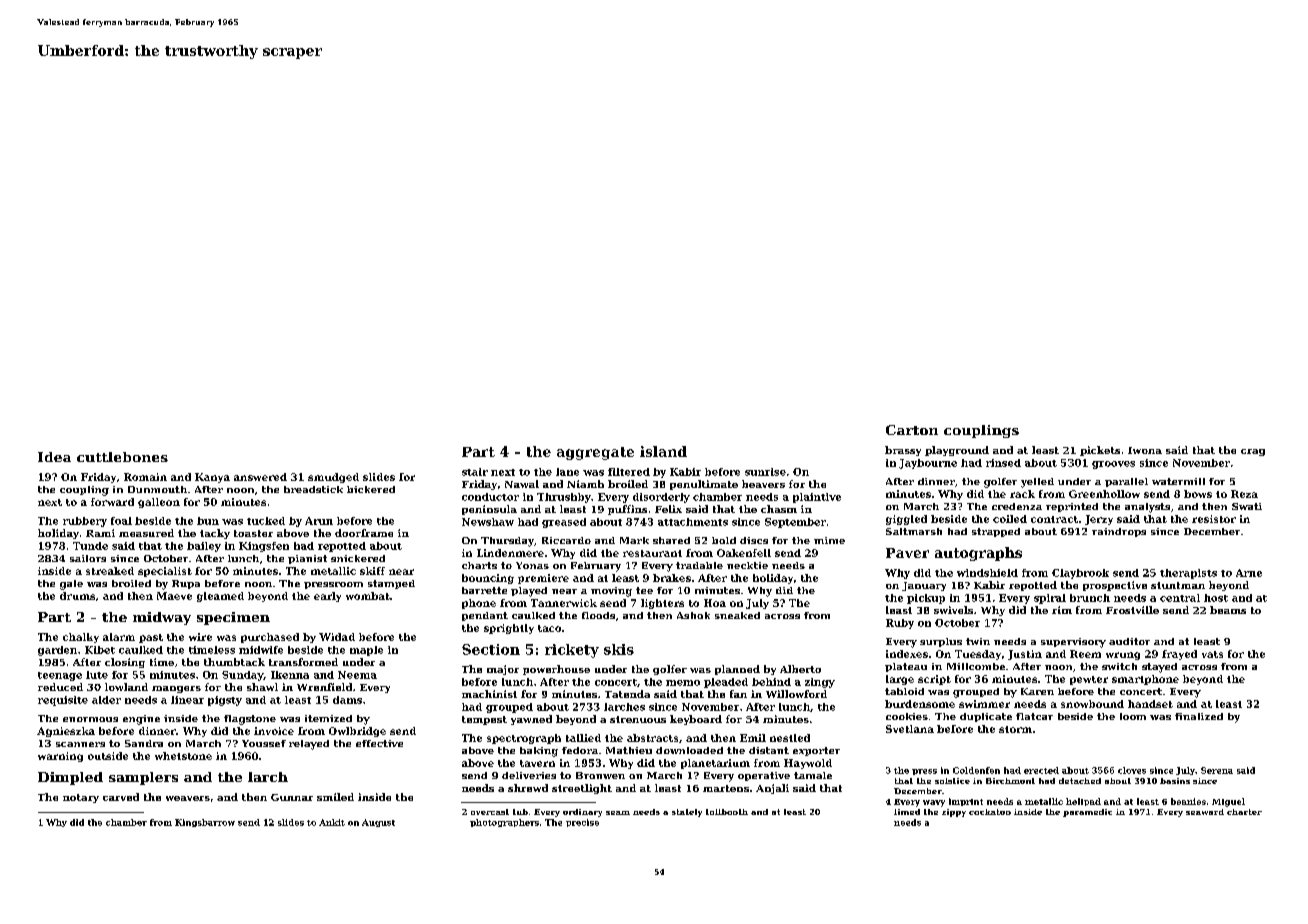 Image resolution: width=1308 pixels, height=924 pixels. What do you see at coordinates (122, 457) in the screenshot?
I see `cuttlebones` at bounding box center [122, 457].
